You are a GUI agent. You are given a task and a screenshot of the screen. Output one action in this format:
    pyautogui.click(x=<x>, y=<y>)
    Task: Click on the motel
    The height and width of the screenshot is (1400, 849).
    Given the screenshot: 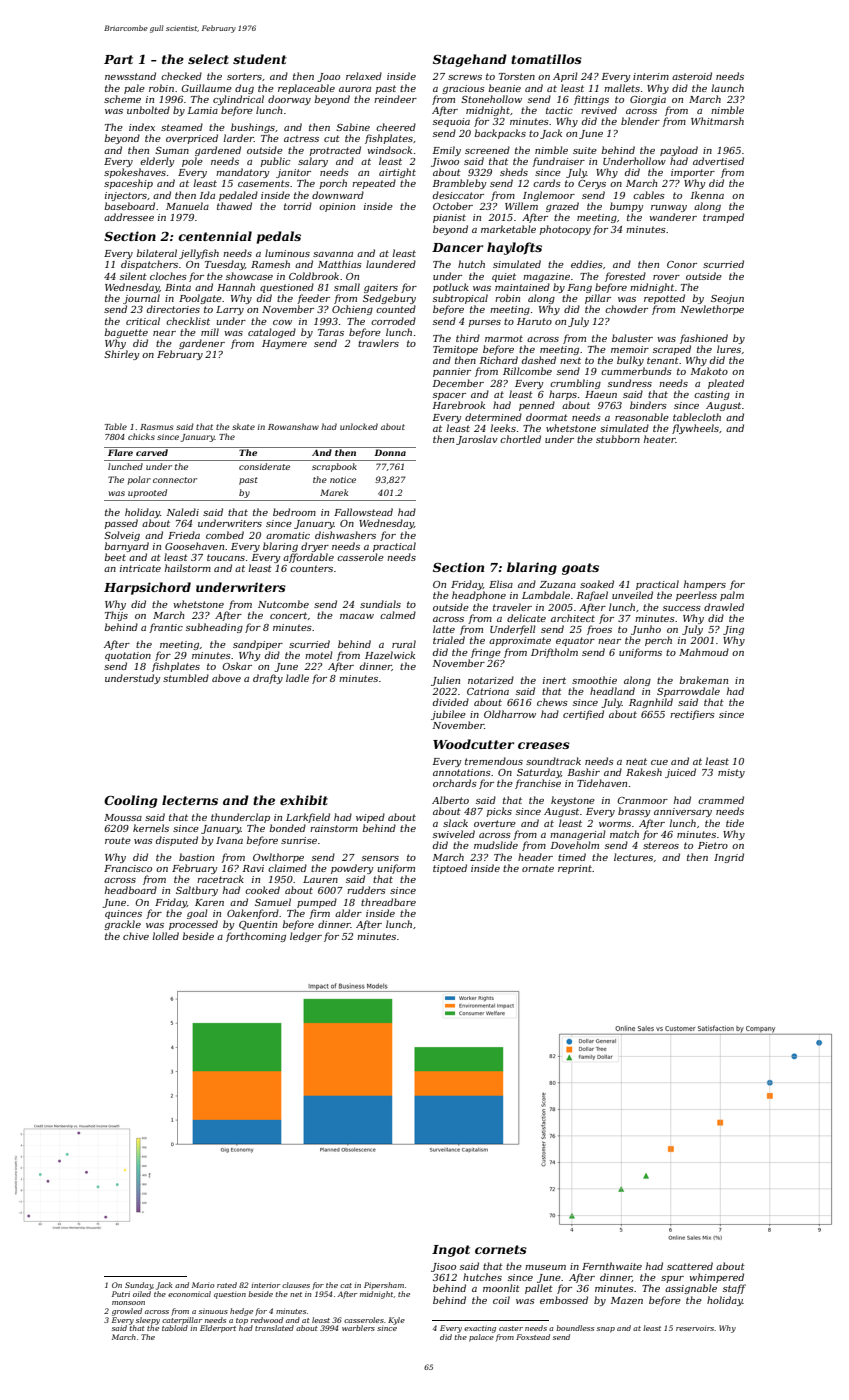 What is the action you would take?
    pyautogui.click(x=319, y=655)
